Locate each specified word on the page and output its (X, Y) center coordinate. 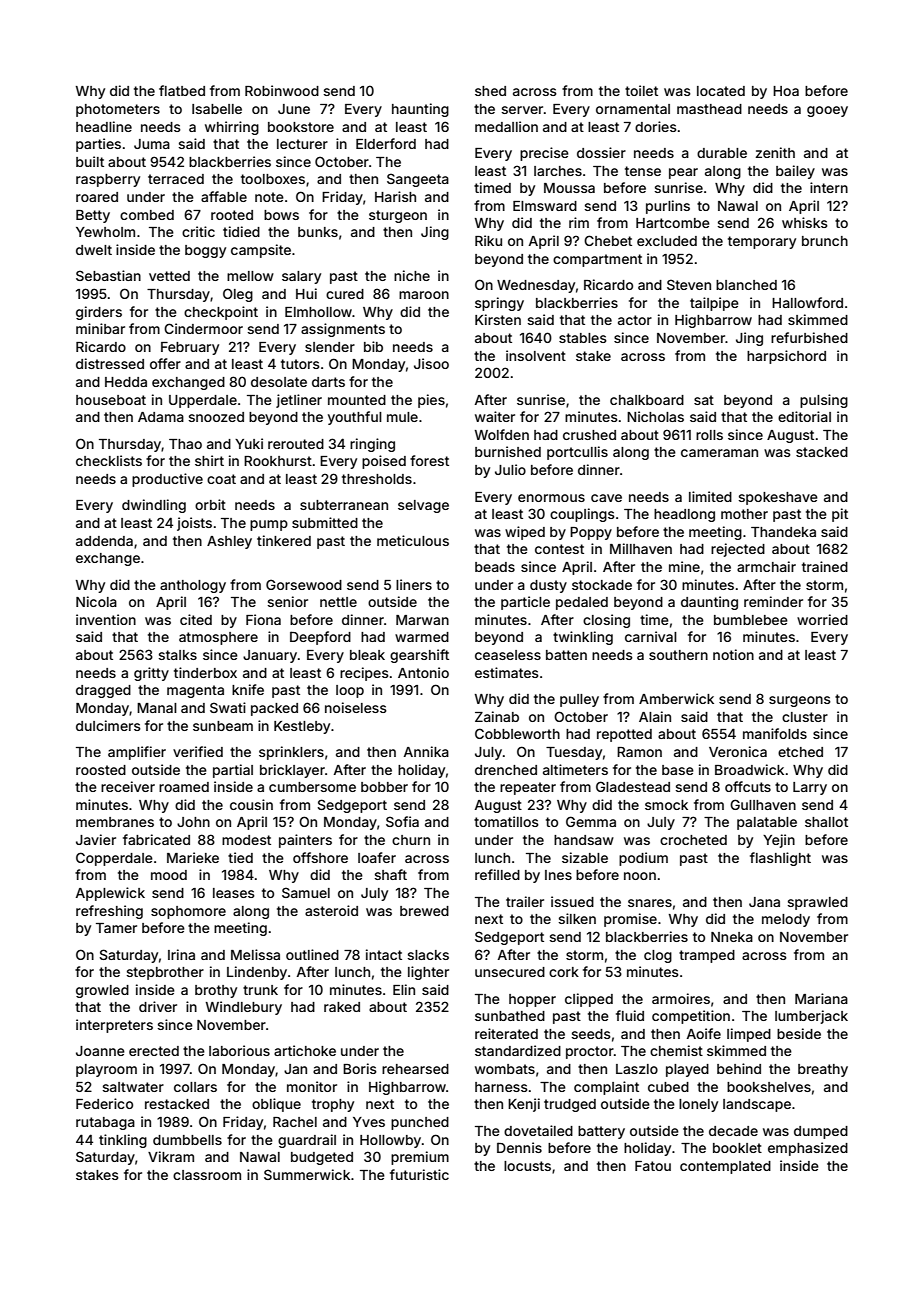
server (522, 110)
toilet (641, 90)
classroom (207, 1175)
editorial (804, 416)
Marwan (422, 620)
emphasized (808, 1149)
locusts (527, 1166)
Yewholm (105, 232)
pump (269, 525)
